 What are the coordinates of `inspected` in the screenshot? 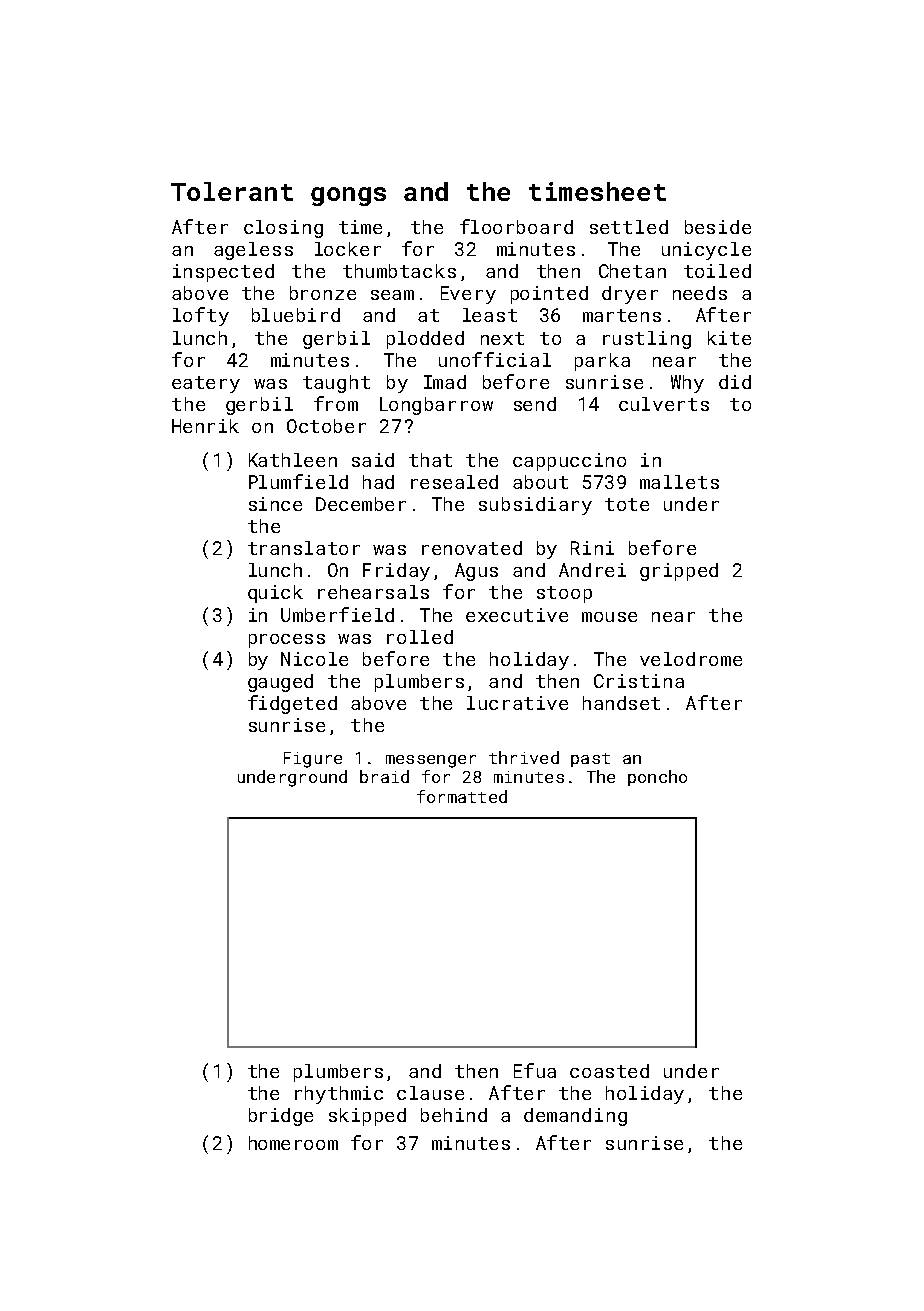 It's located at (223, 273).
